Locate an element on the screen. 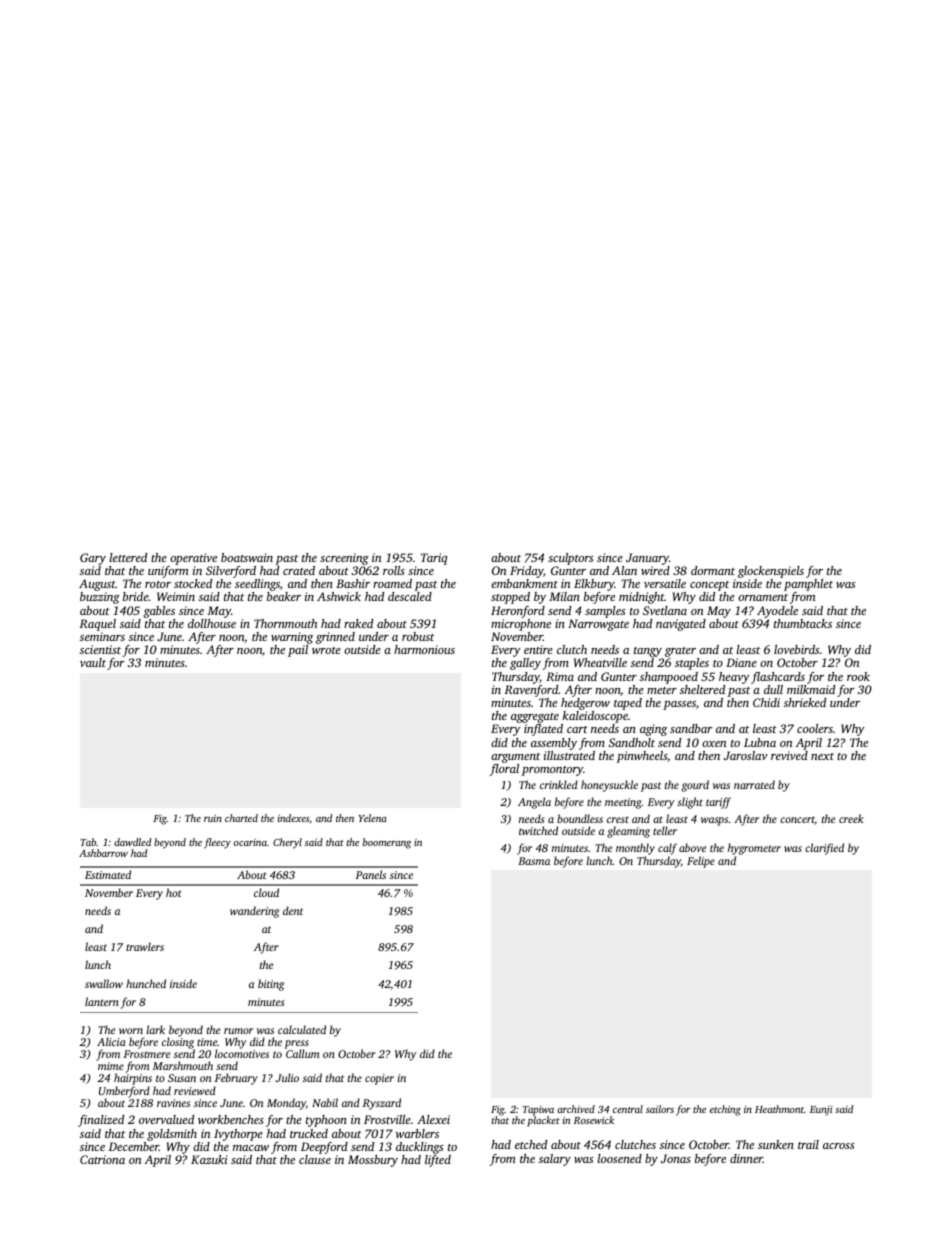 The width and height of the screenshot is (952, 1233). boomerang is located at coordinates (387, 843).
